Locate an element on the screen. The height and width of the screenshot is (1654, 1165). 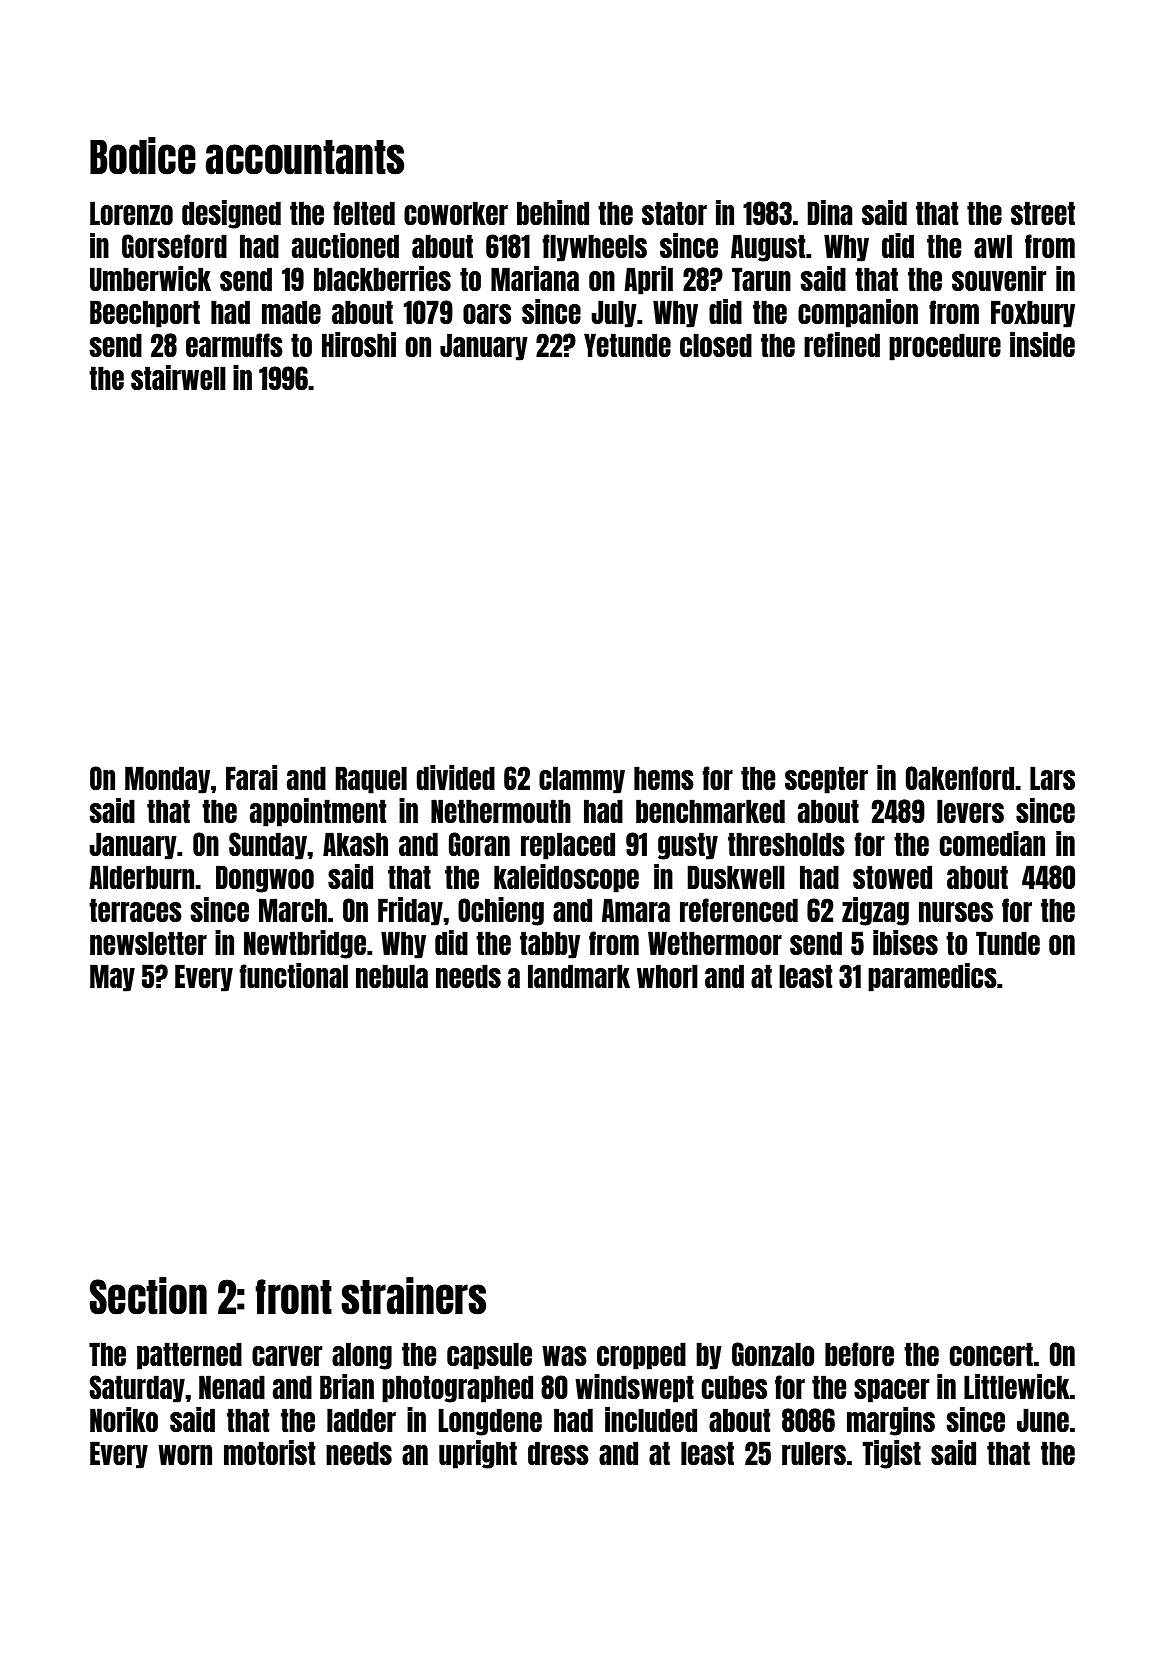
coworker is located at coordinates (456, 213).
